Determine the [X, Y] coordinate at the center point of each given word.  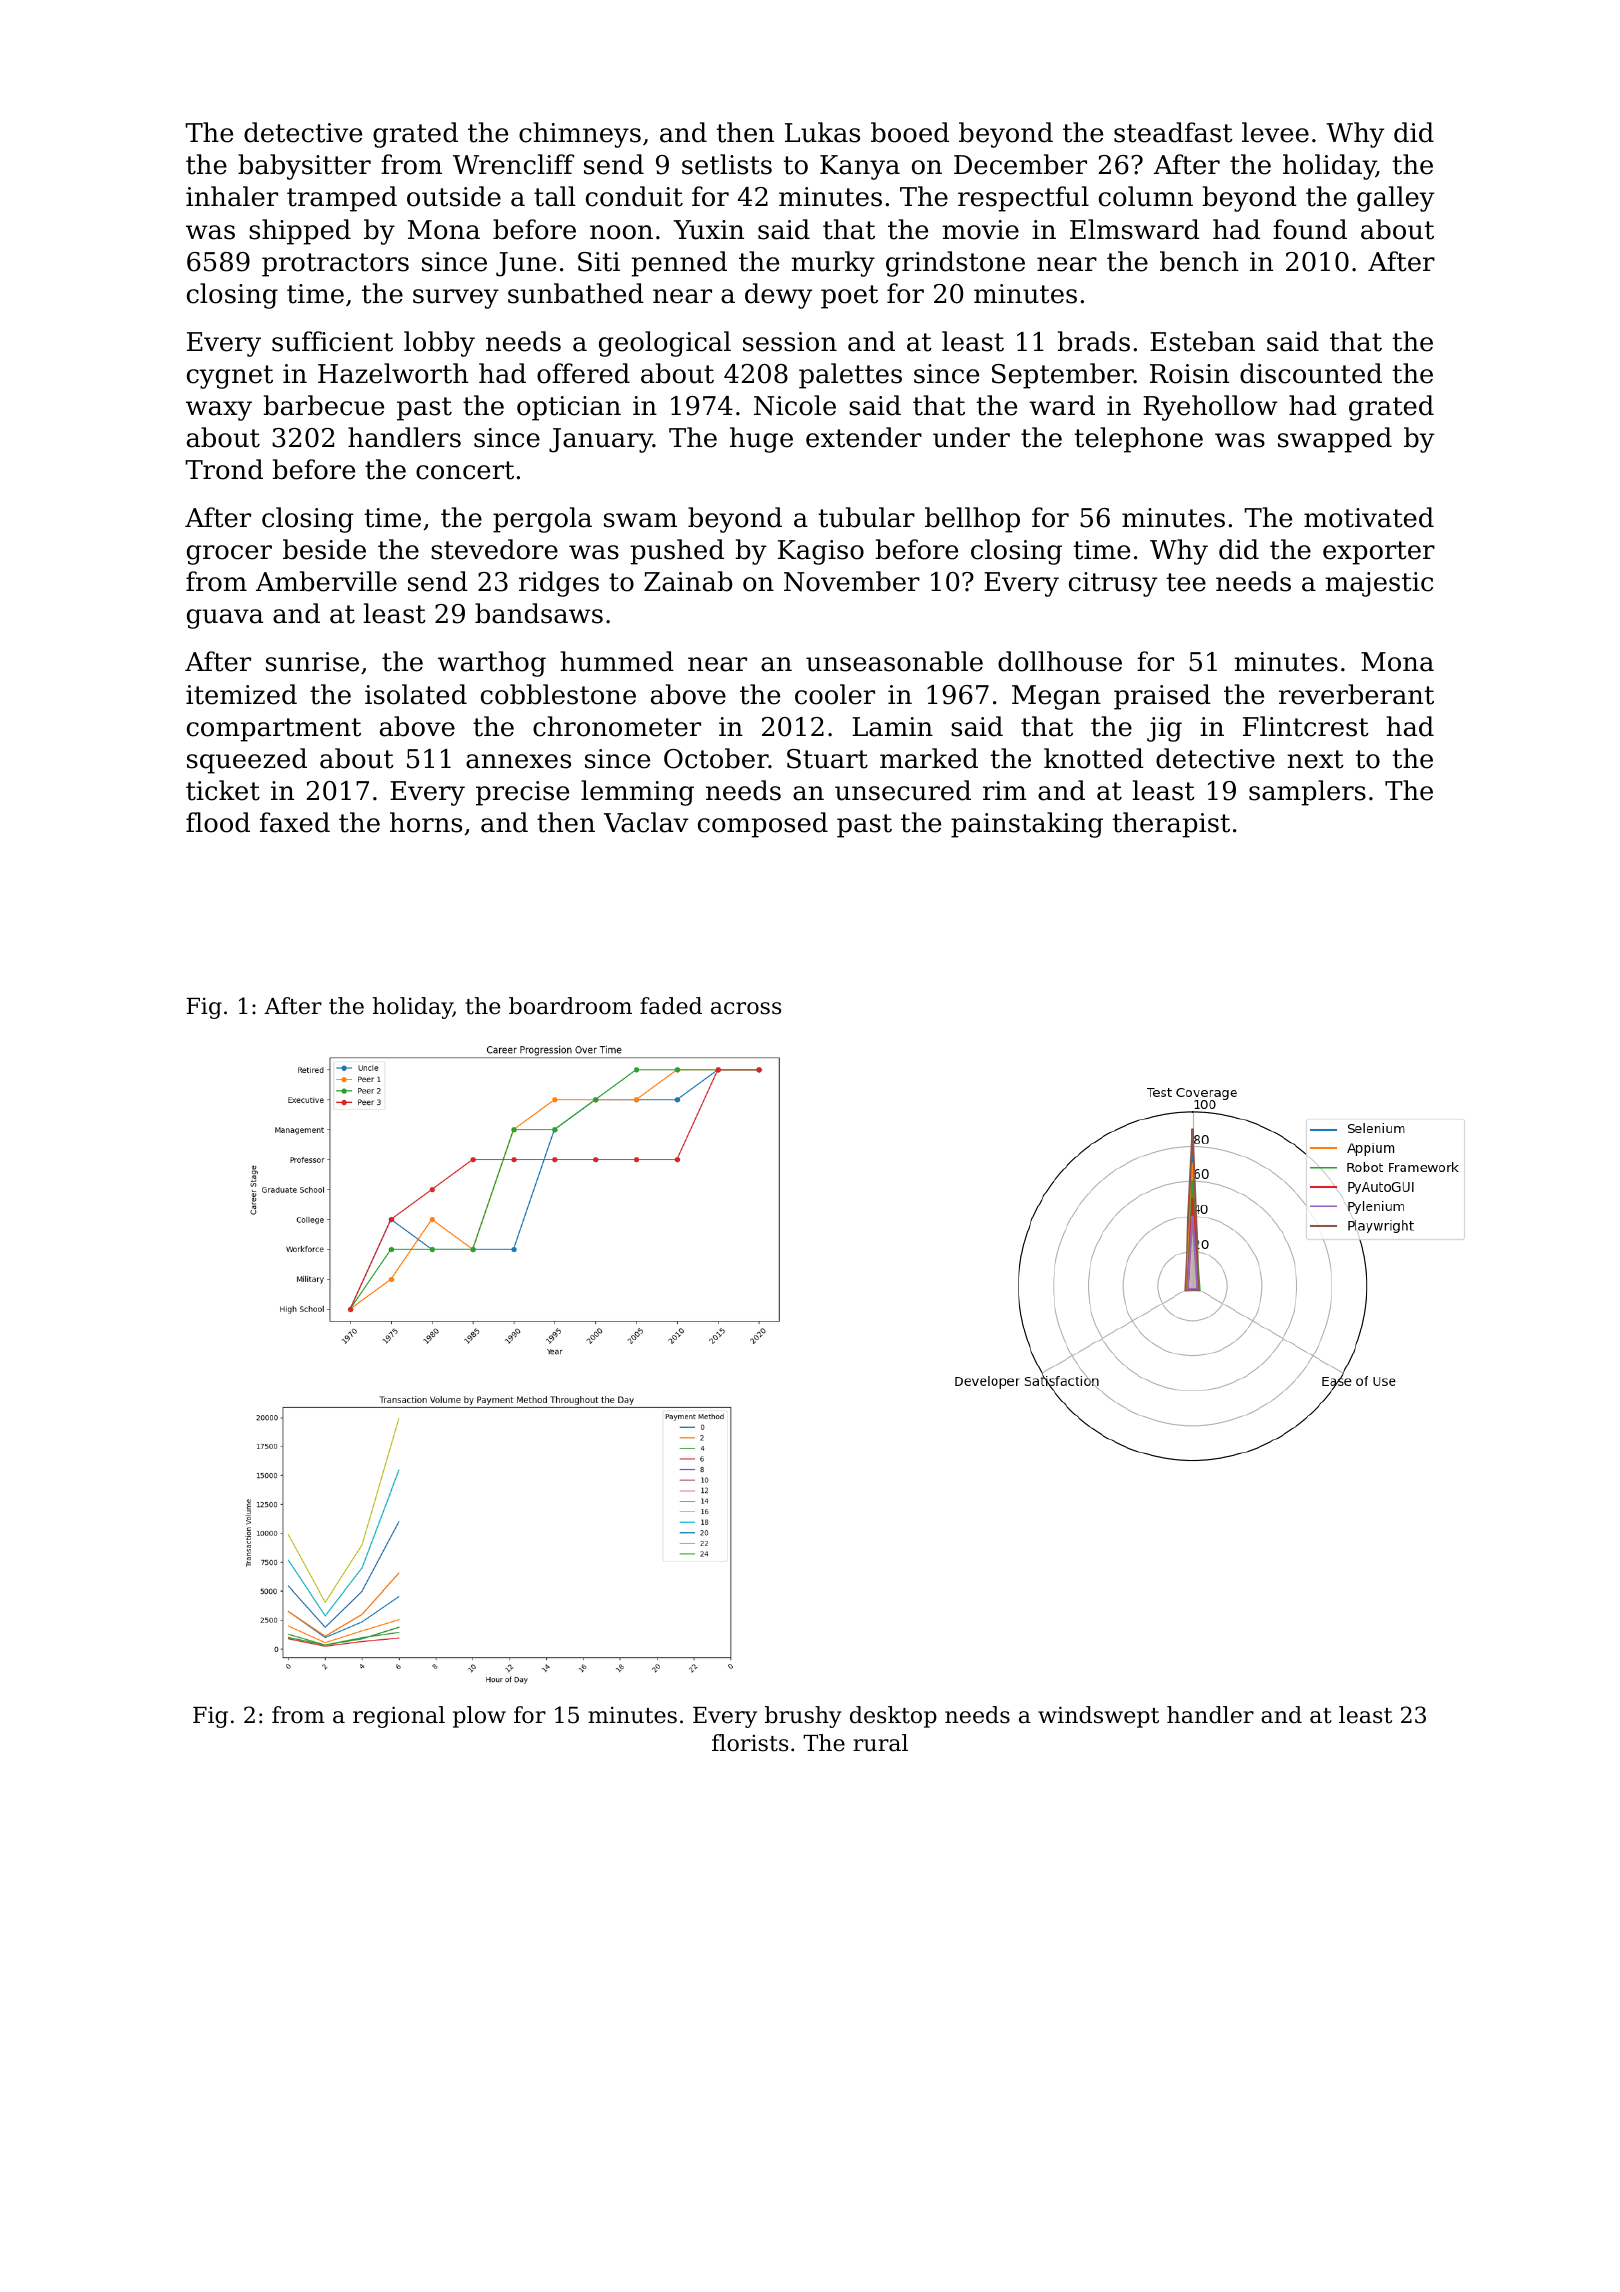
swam [640, 520]
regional [399, 1717]
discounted [1311, 373]
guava [225, 619]
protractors [335, 265]
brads [1093, 341]
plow [479, 1717]
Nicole [795, 405]
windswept [1098, 1717]
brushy [803, 1717]
